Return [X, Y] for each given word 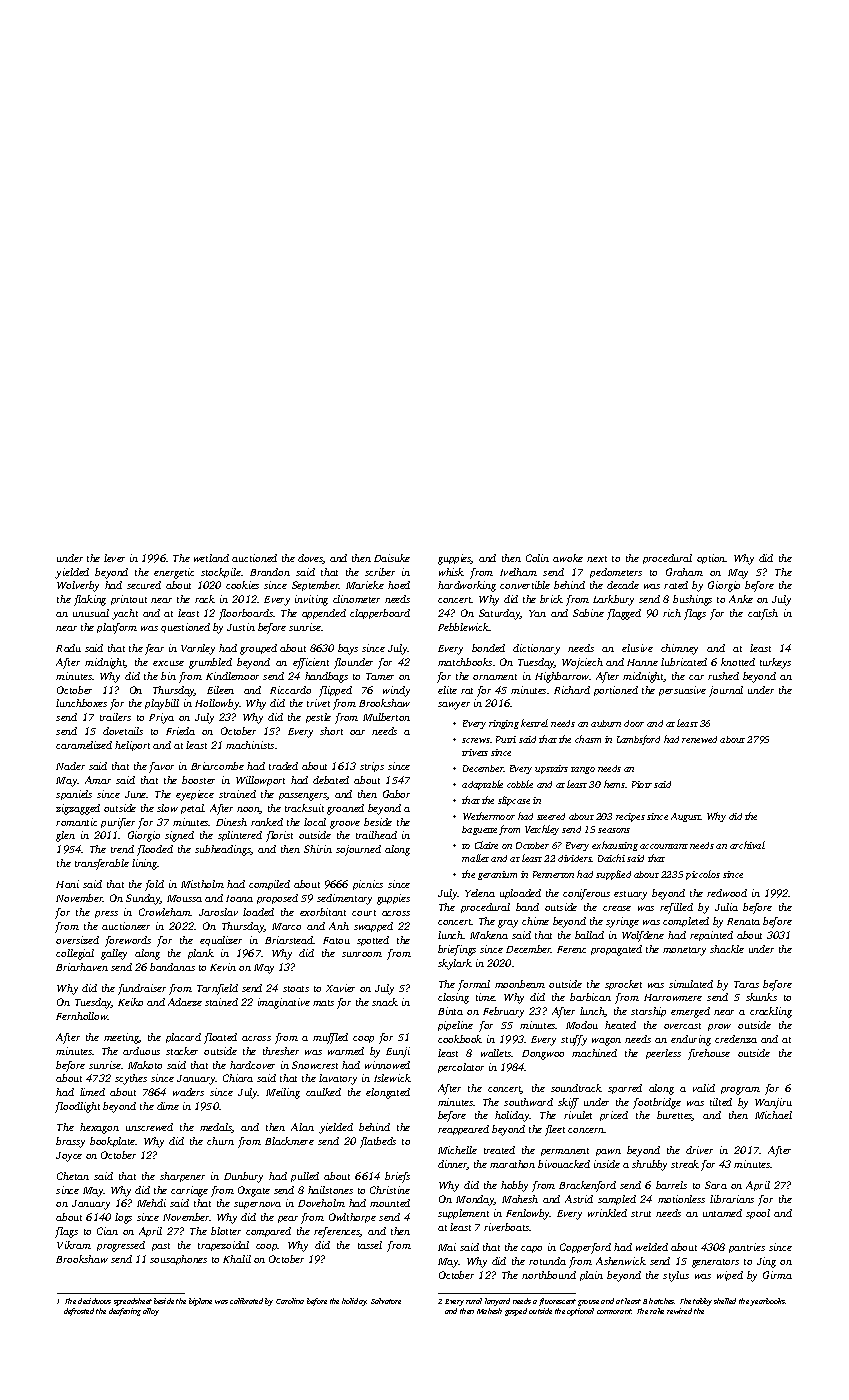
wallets [496, 1053]
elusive [637, 648]
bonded [488, 648]
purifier [118, 823]
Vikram [74, 1245]
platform [117, 628]
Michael [773, 1115]
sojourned [358, 850]
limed [92, 1092]
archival [747, 845]
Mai [447, 1247]
